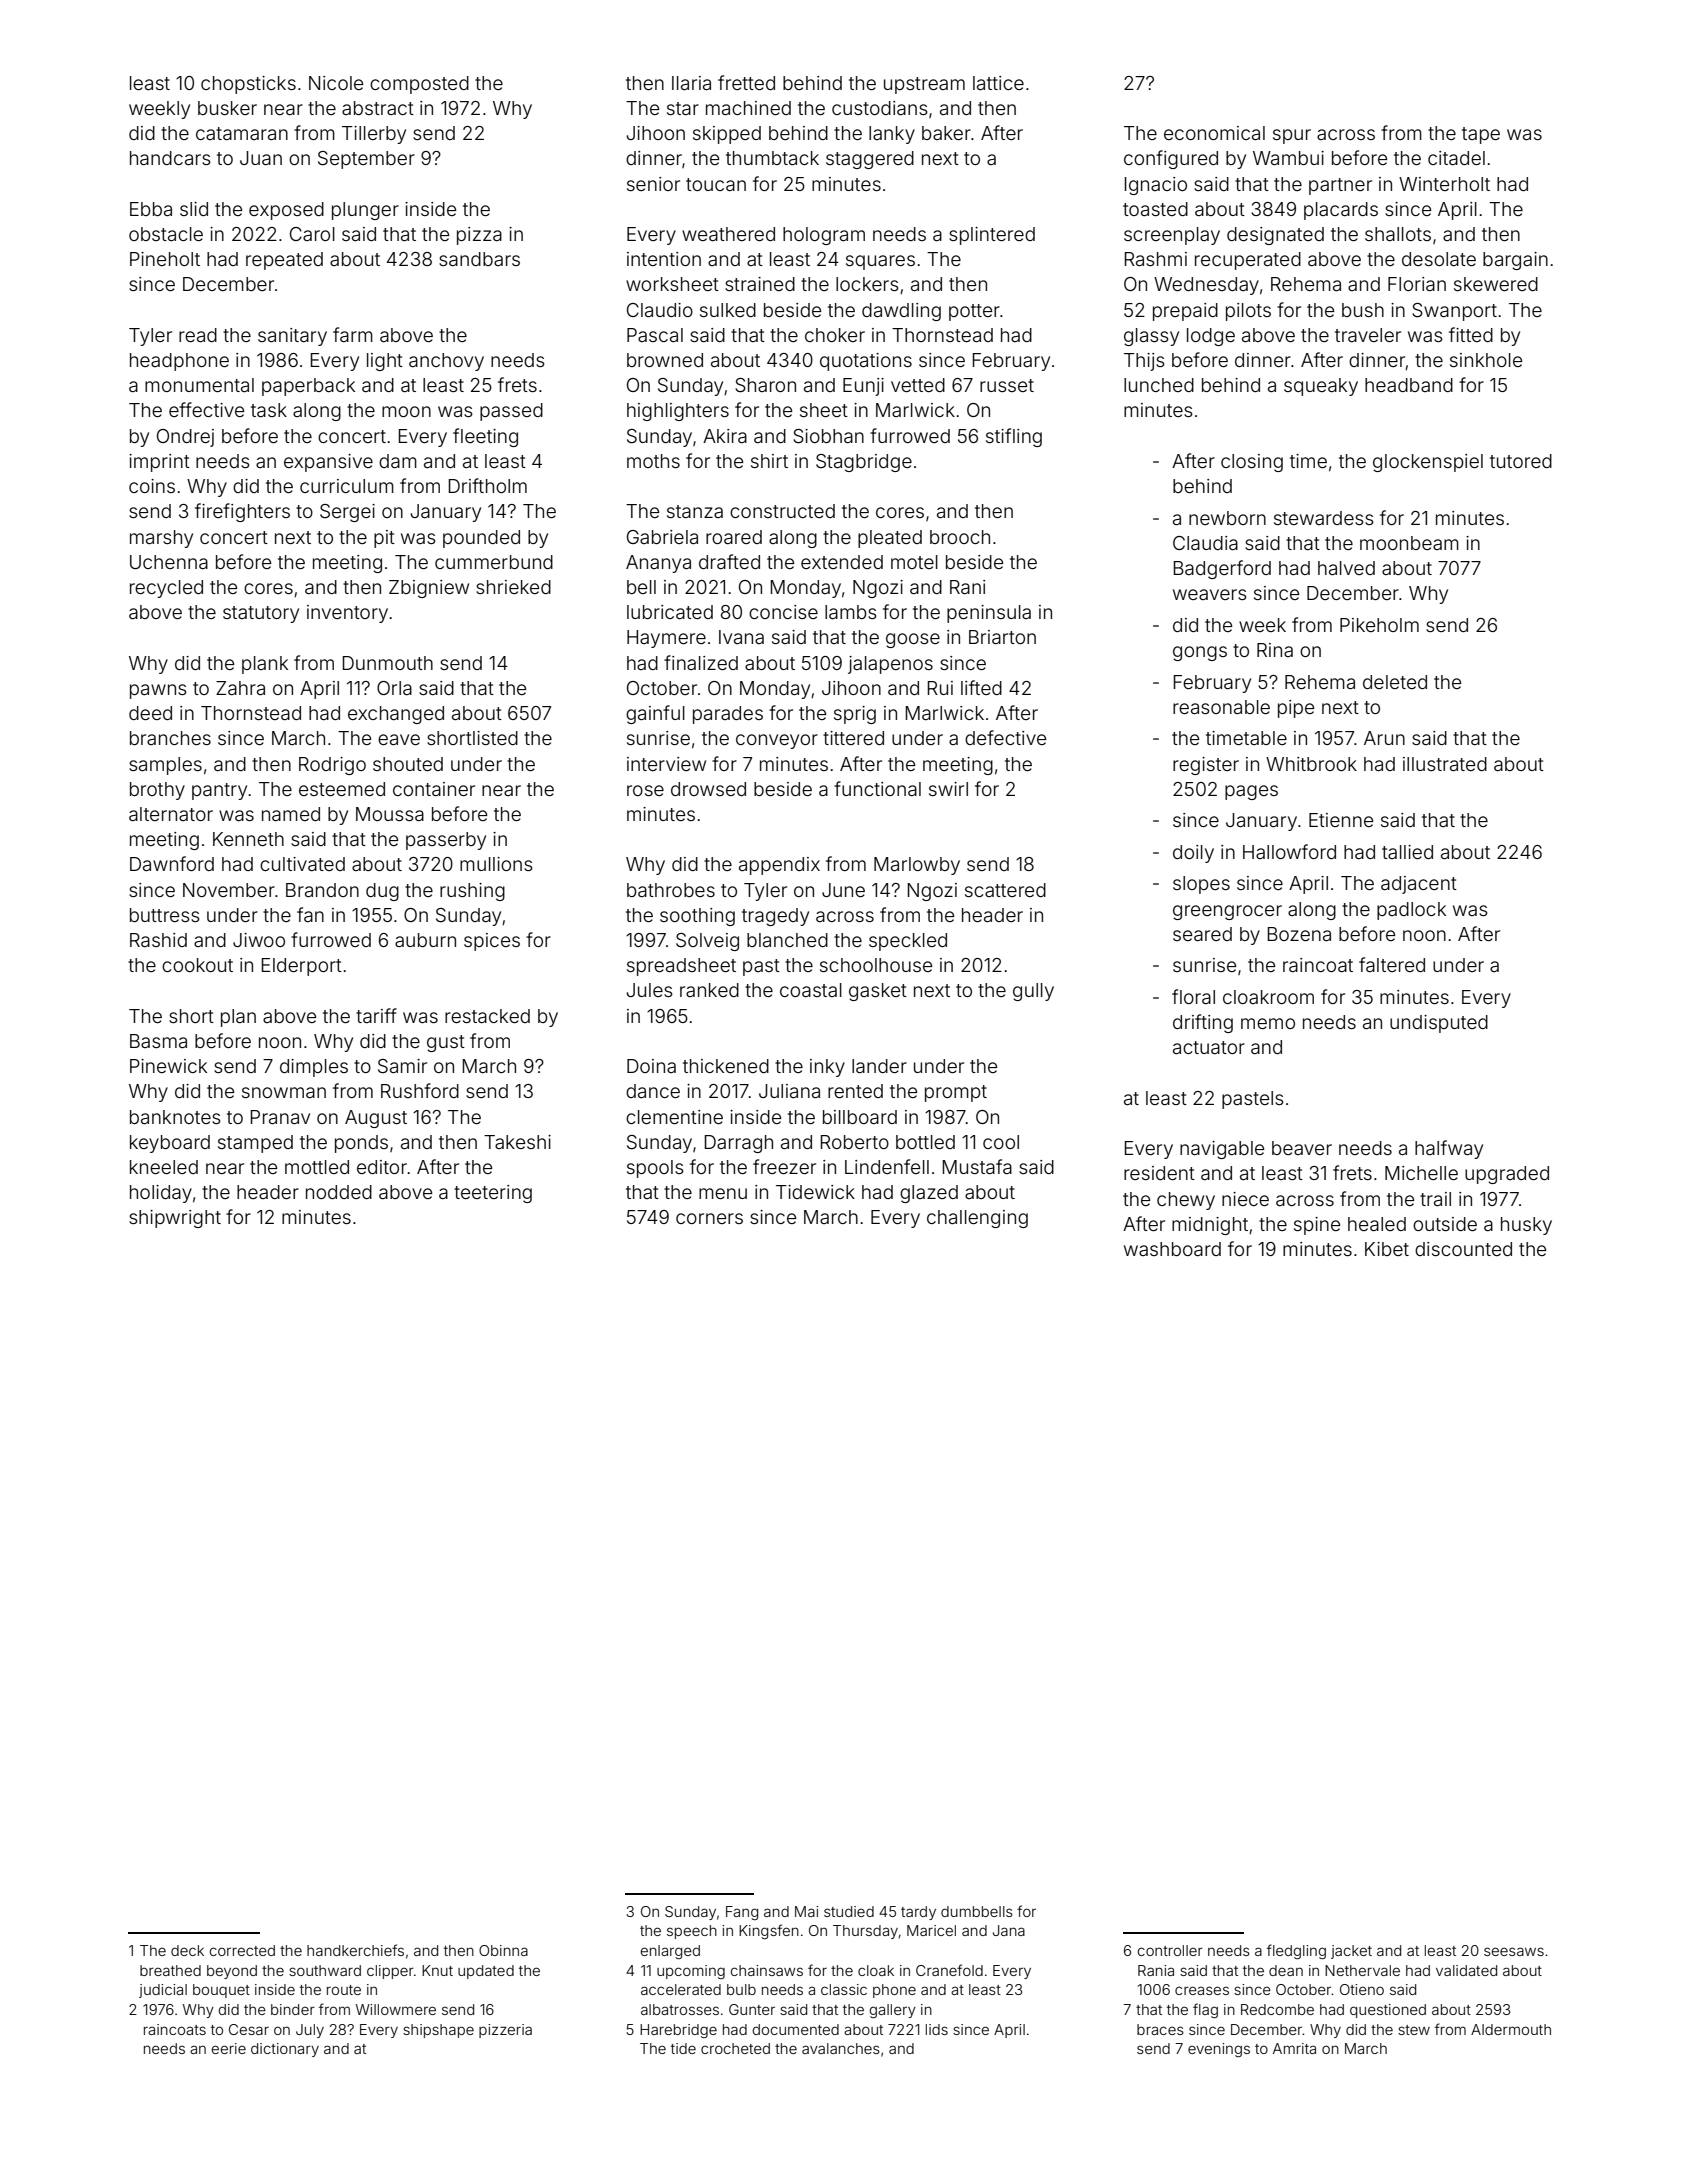  I want to click on lattice, so click(998, 83).
